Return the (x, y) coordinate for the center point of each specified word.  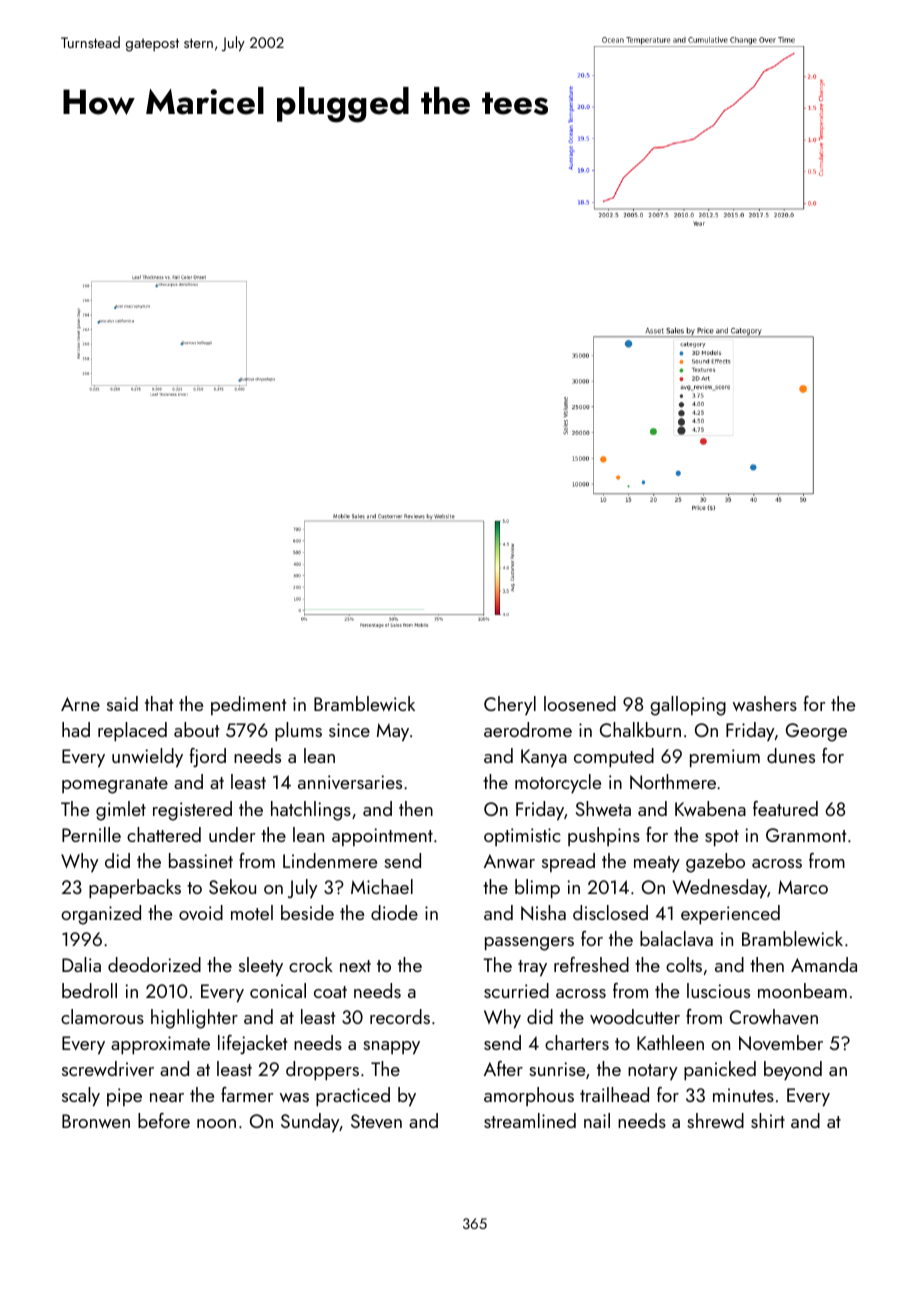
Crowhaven (774, 1016)
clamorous (102, 1016)
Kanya (544, 758)
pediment (248, 705)
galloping (688, 706)
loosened (580, 703)
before (164, 1120)
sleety (261, 967)
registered (192, 811)
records (400, 1016)
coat (330, 992)
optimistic (522, 837)
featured (785, 808)
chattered (164, 834)
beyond (793, 1070)
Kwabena (710, 808)
